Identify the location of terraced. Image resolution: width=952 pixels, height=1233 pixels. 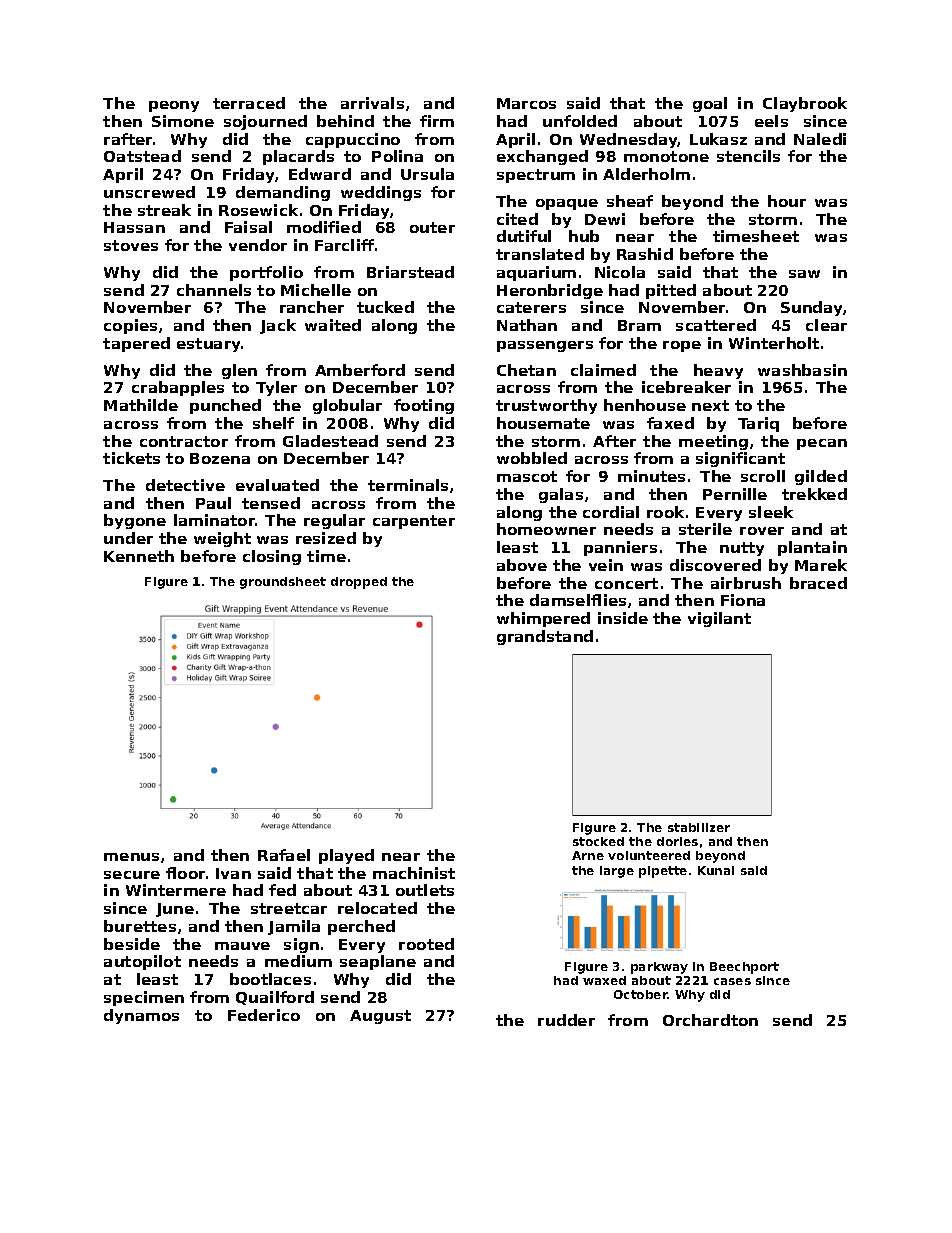
(249, 103).
